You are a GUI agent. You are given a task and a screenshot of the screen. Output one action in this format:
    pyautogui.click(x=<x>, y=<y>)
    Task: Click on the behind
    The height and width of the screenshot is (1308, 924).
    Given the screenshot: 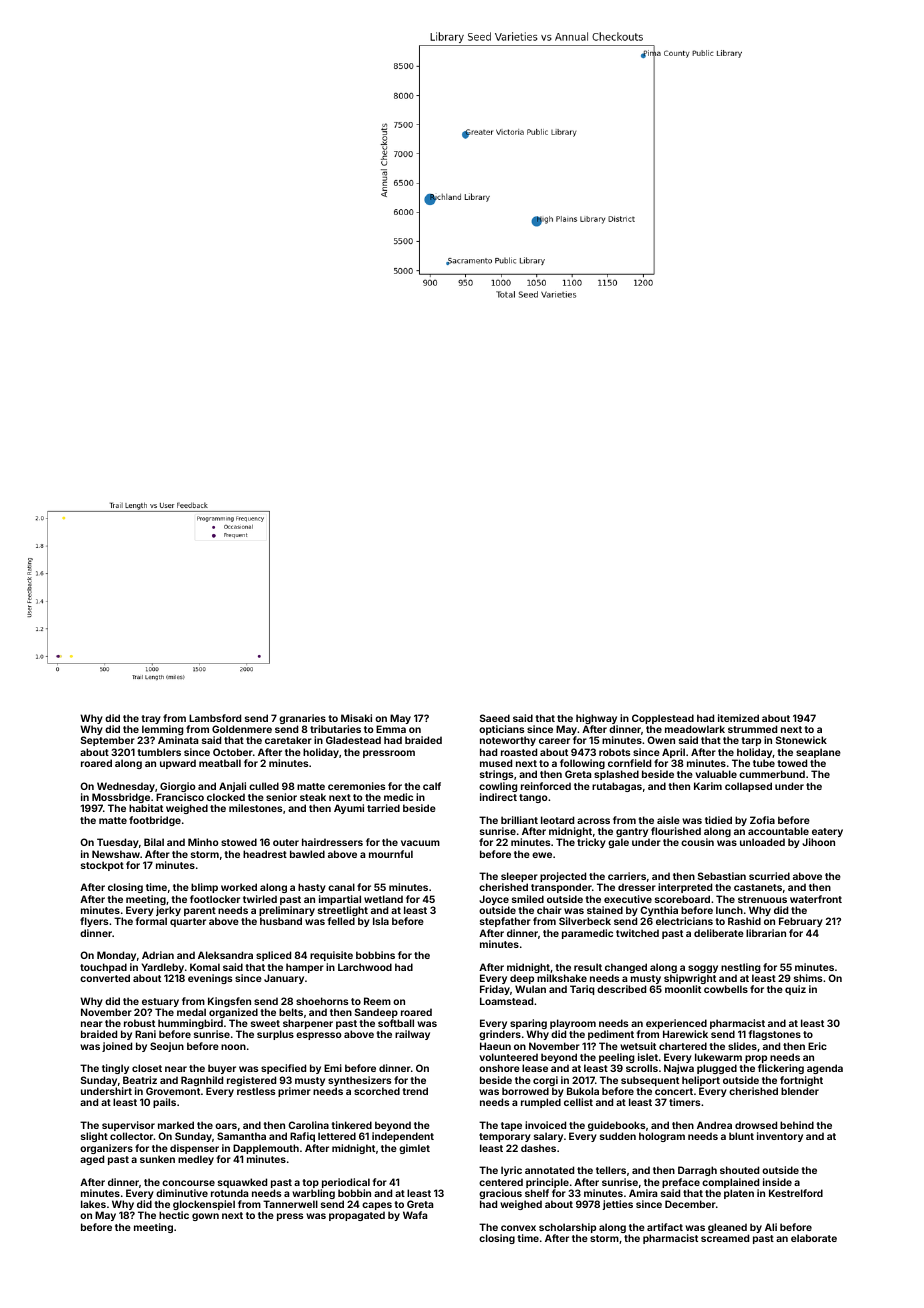 What is the action you would take?
    pyautogui.click(x=797, y=1125)
